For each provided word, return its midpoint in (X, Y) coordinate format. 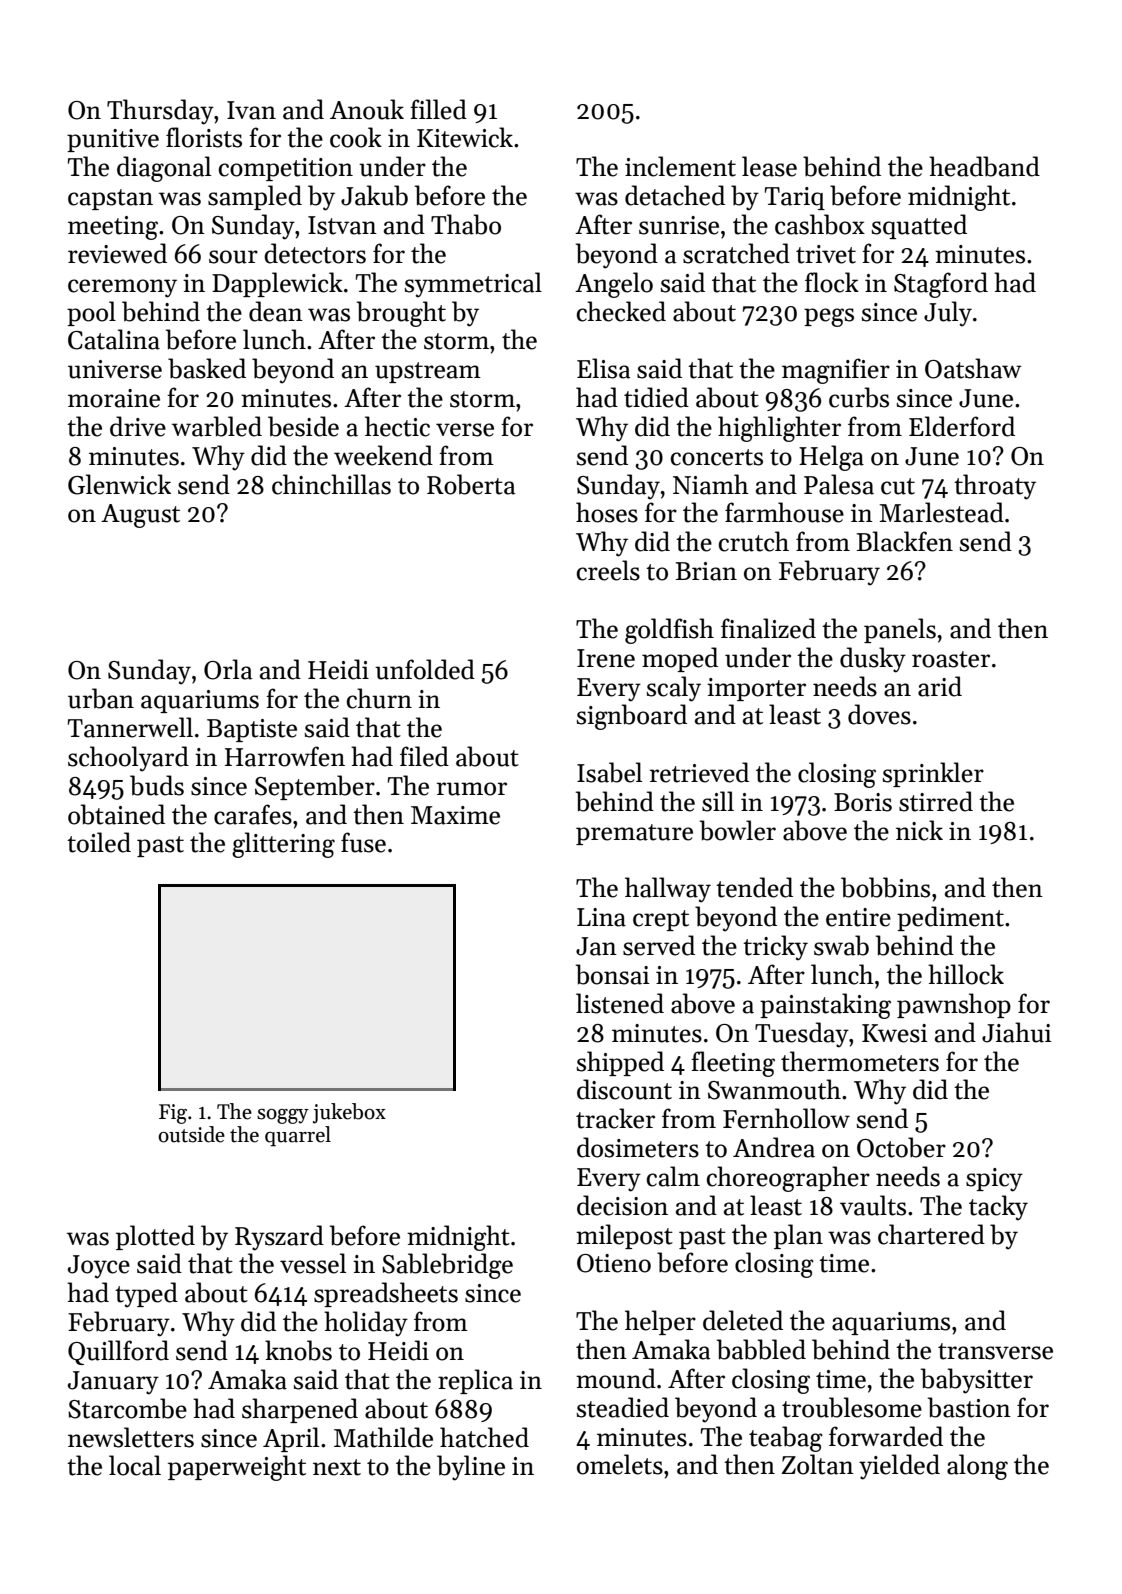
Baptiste (252, 730)
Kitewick (465, 137)
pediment (950, 918)
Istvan (342, 225)
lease (769, 166)
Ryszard (279, 1238)
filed (424, 756)
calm (673, 1176)
